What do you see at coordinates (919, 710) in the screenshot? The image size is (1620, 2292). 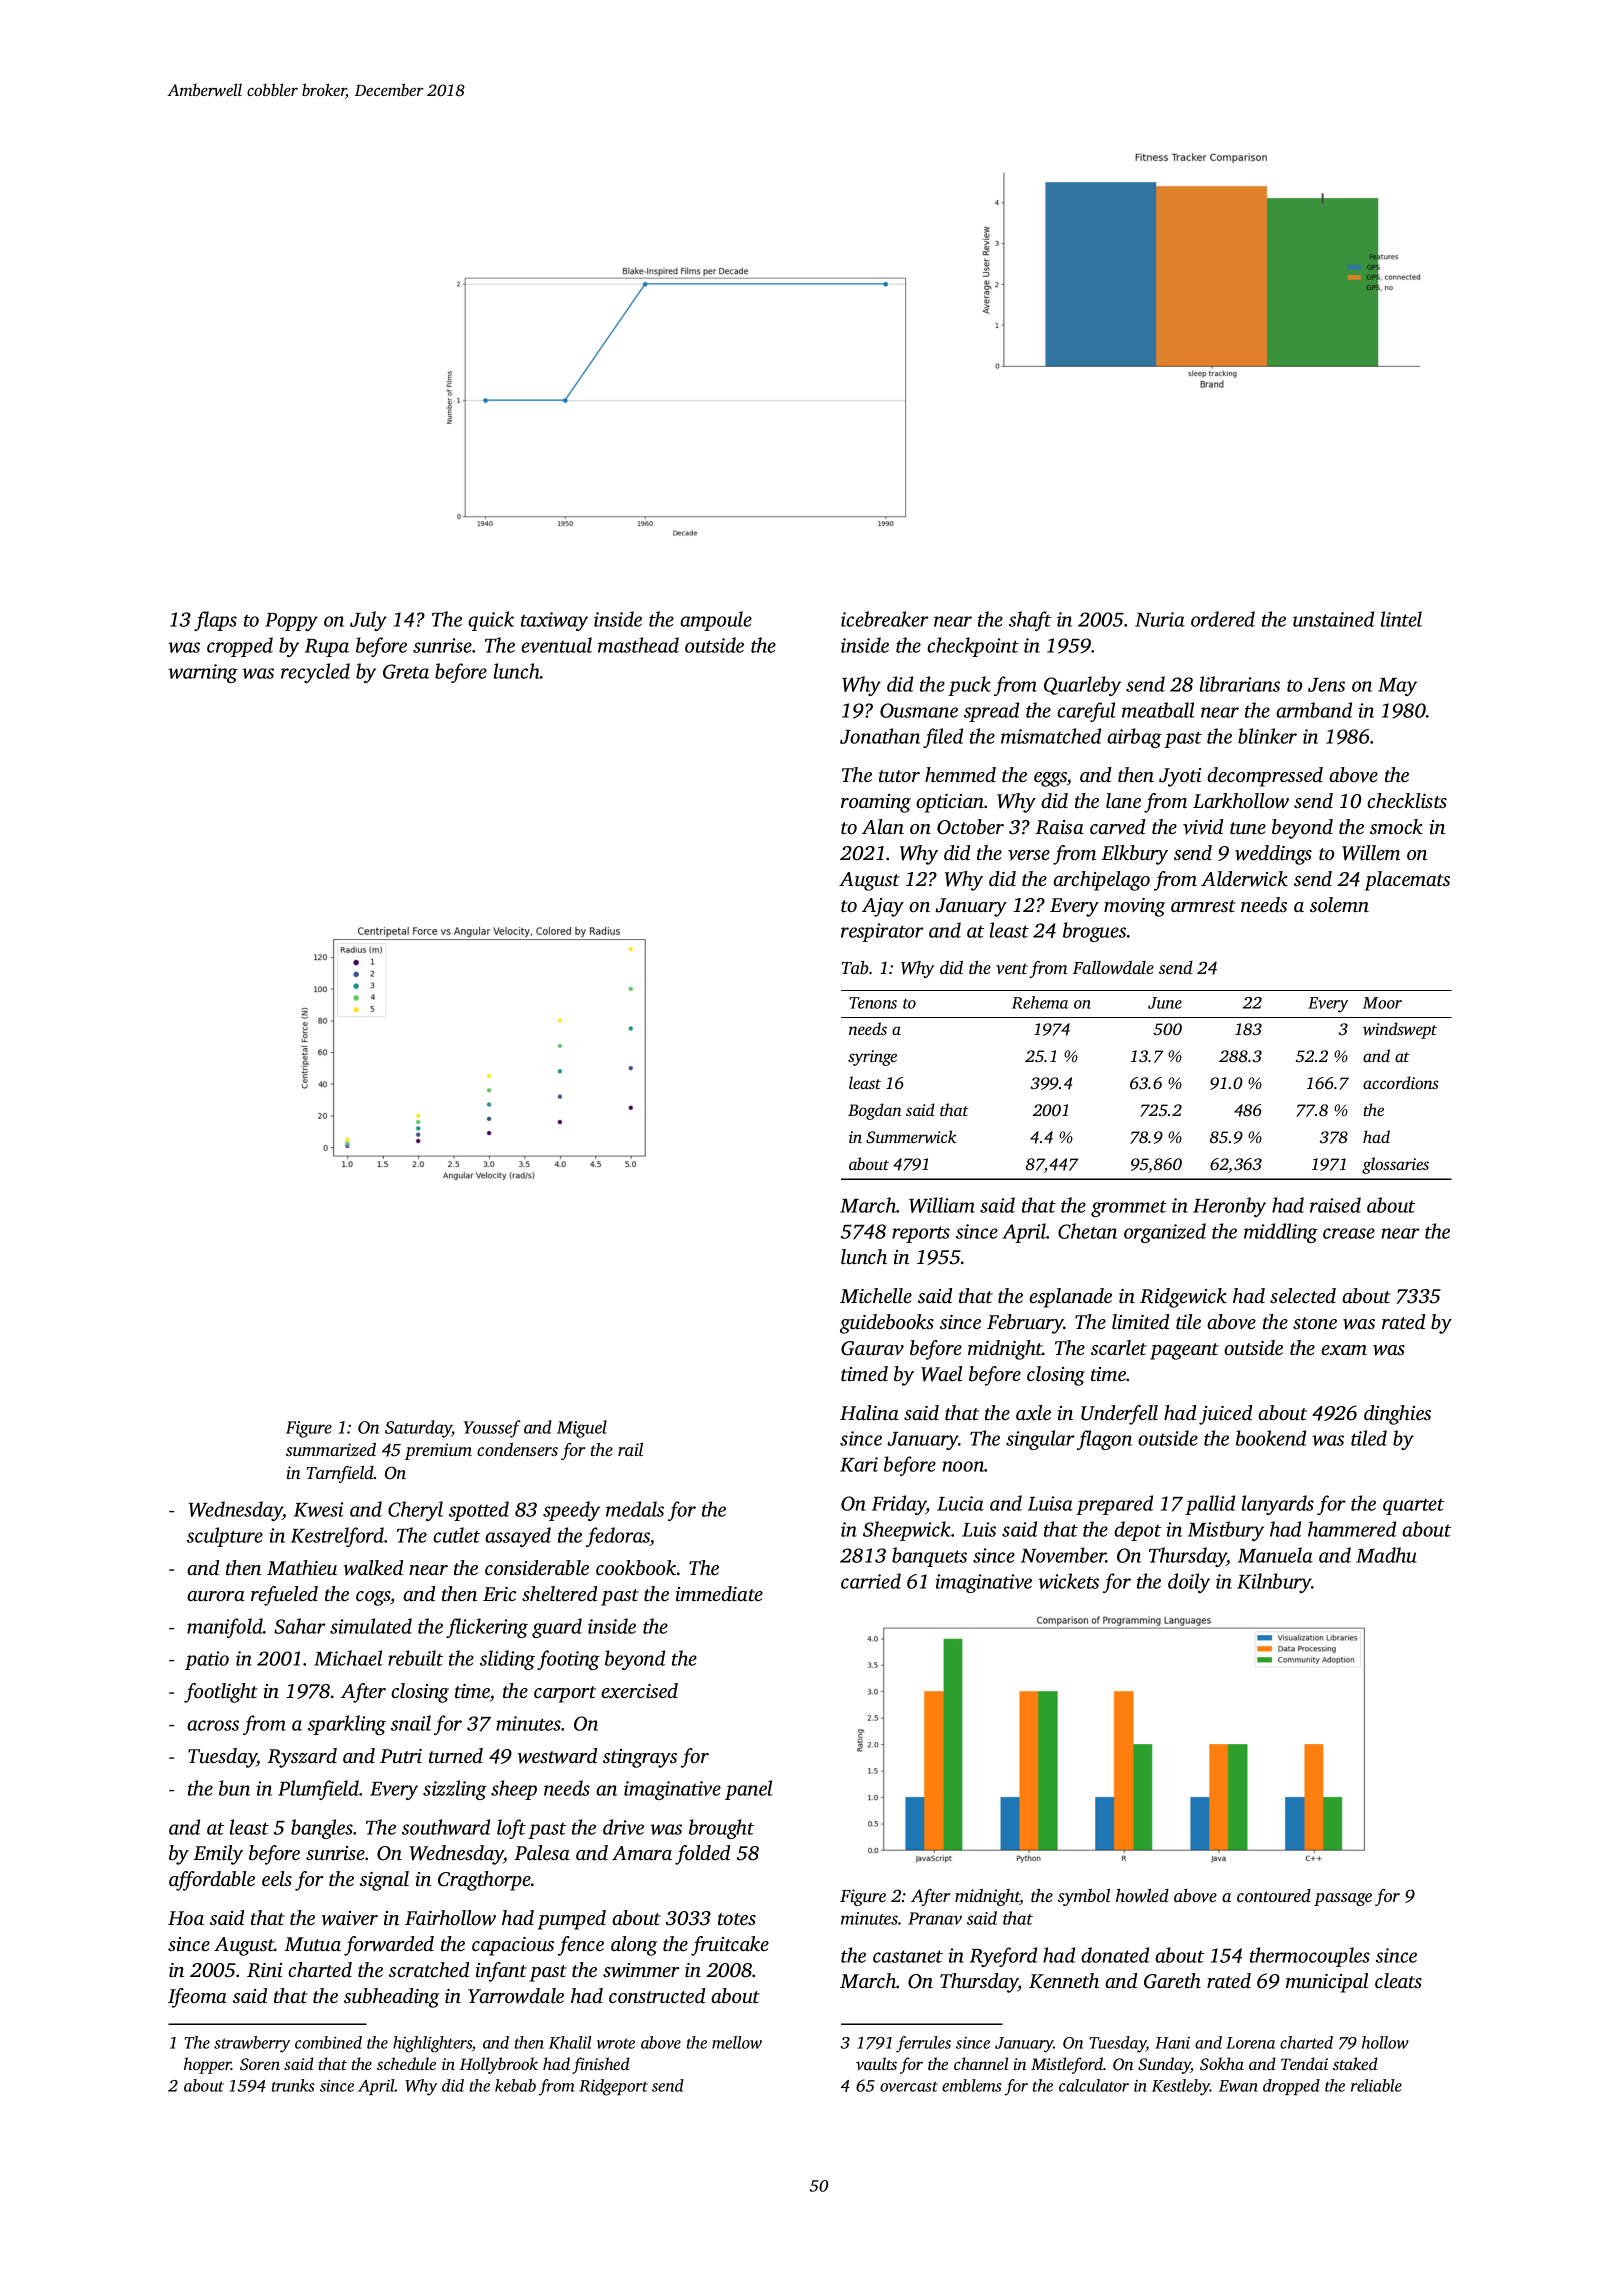 I see `Ousmane` at bounding box center [919, 710].
